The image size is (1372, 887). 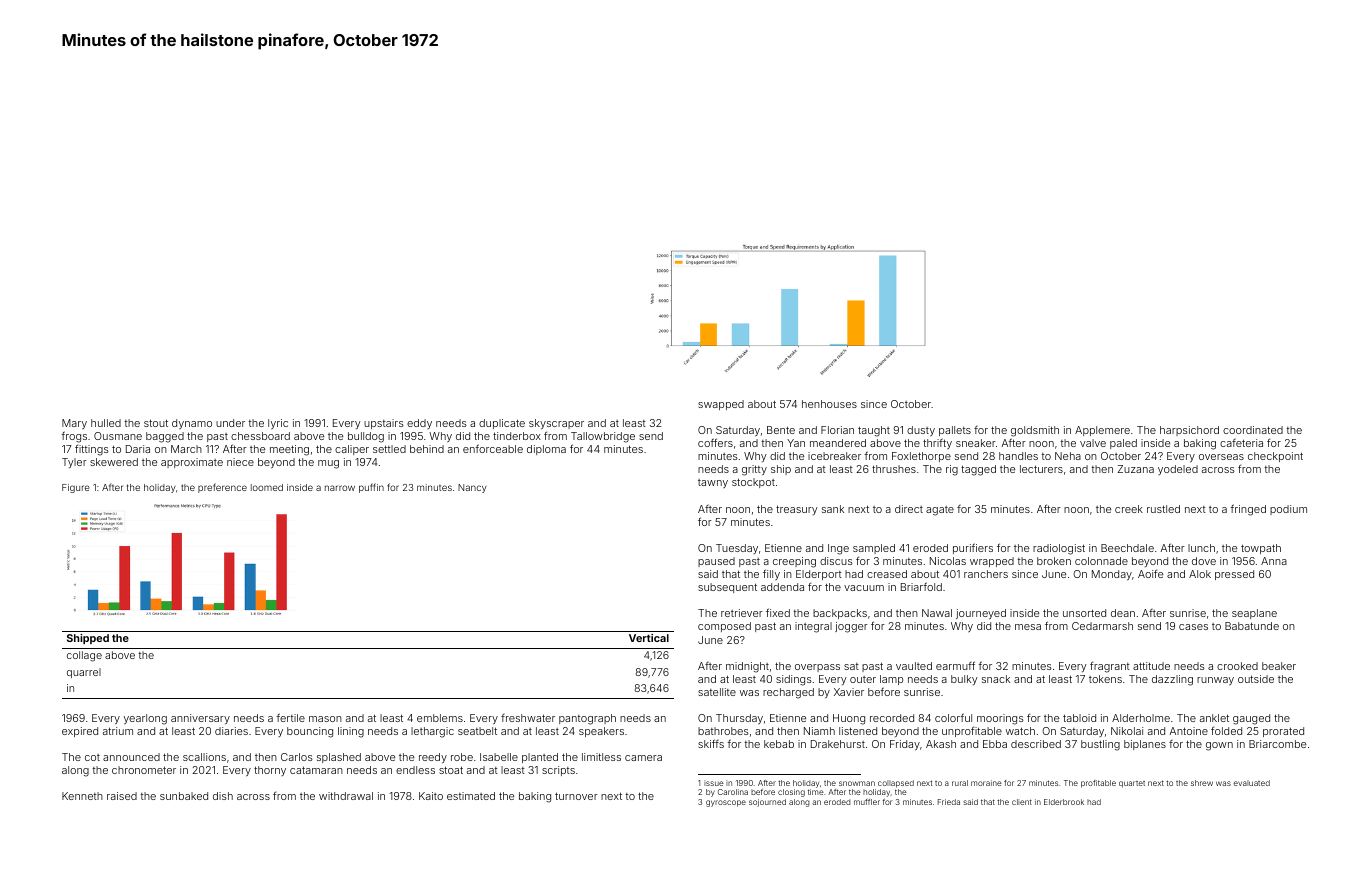 What do you see at coordinates (1288, 510) in the screenshot?
I see `podium` at bounding box center [1288, 510].
